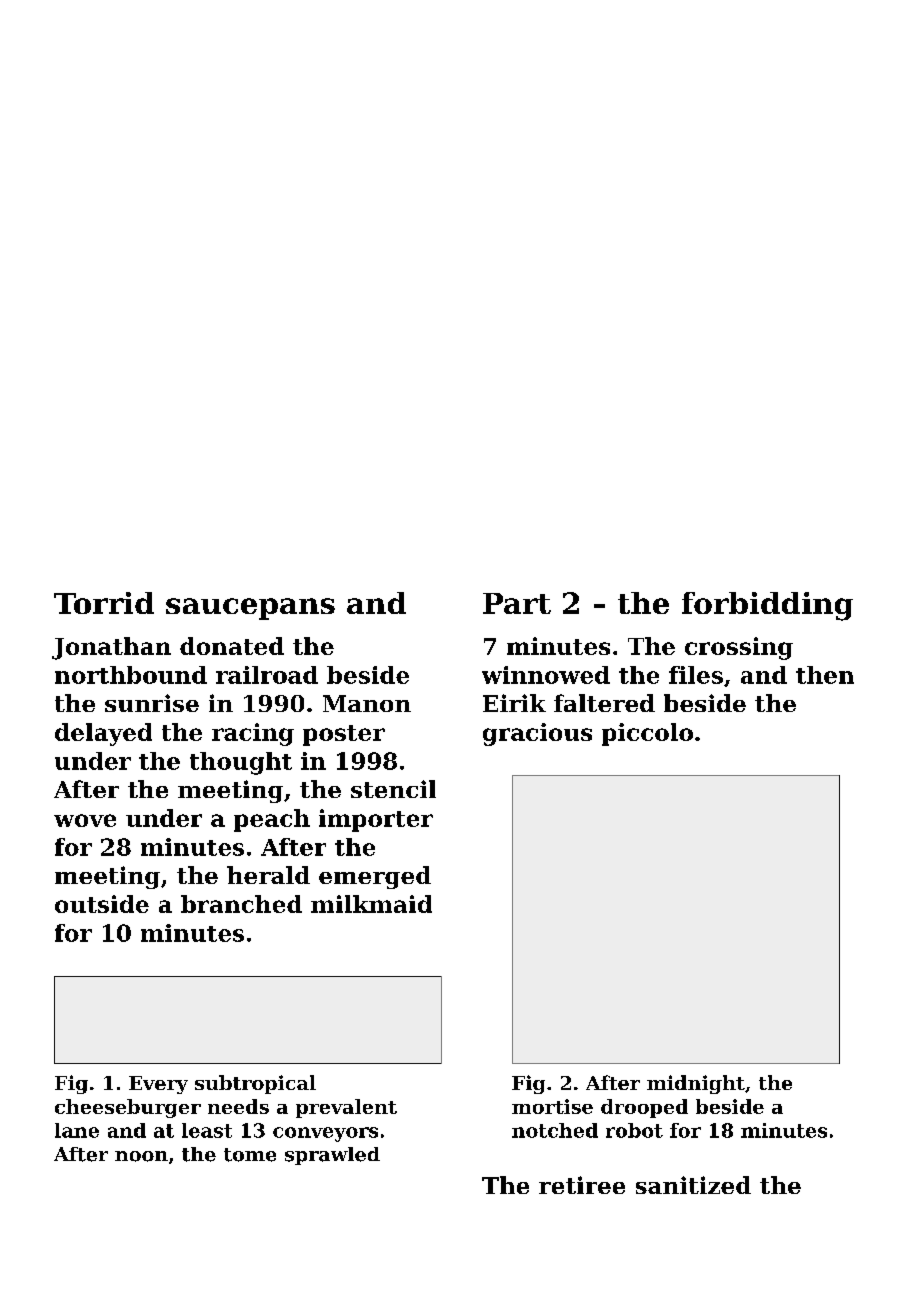 Image resolution: width=924 pixels, height=1311 pixels. What do you see at coordinates (767, 606) in the page?
I see `forbidding` at bounding box center [767, 606].
